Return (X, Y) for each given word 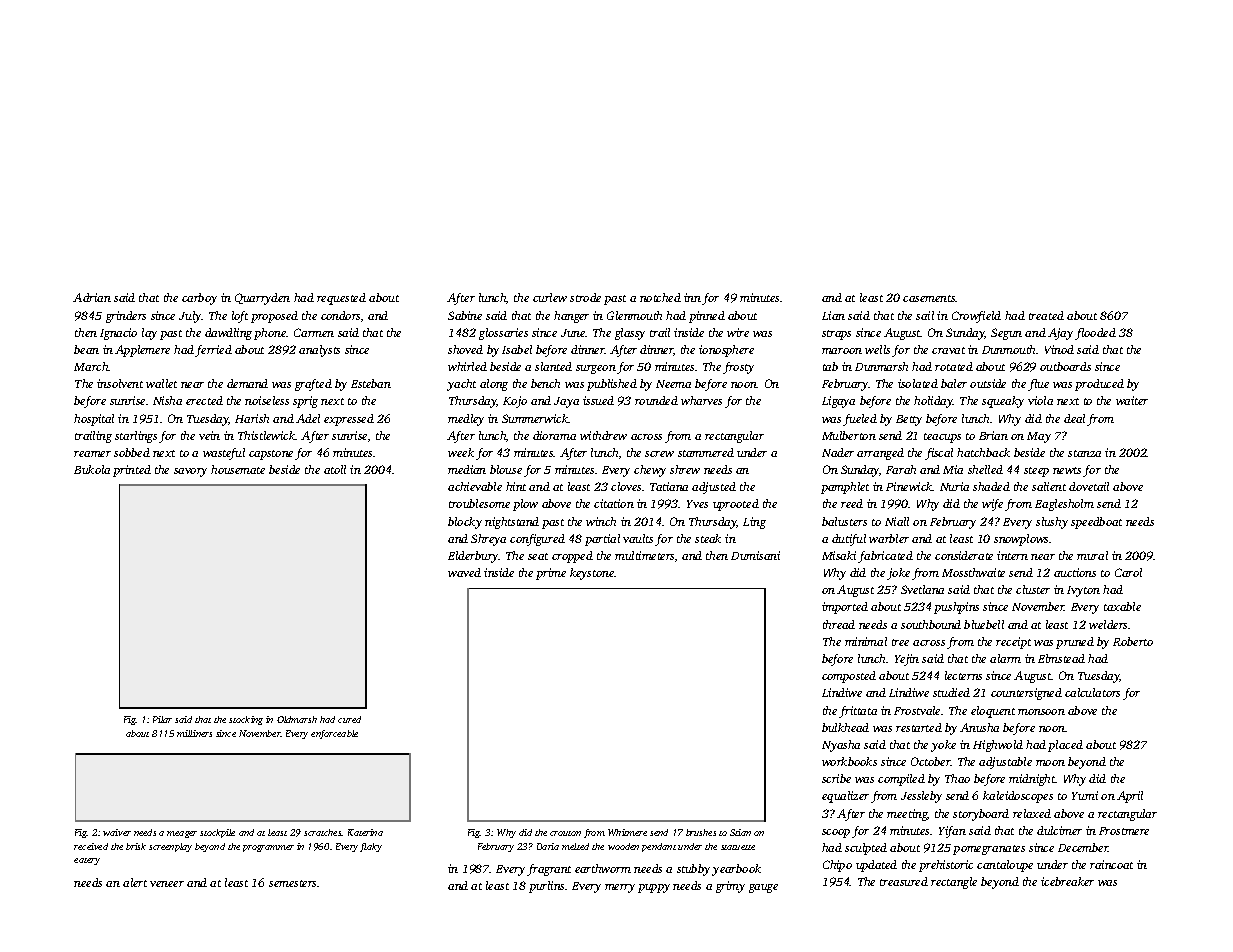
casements (929, 298)
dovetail (1089, 486)
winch (601, 521)
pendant (659, 847)
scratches (323, 832)
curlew (550, 297)
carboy (199, 299)
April (1130, 797)
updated (876, 866)
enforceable (334, 734)
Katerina (365, 832)
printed (132, 471)
